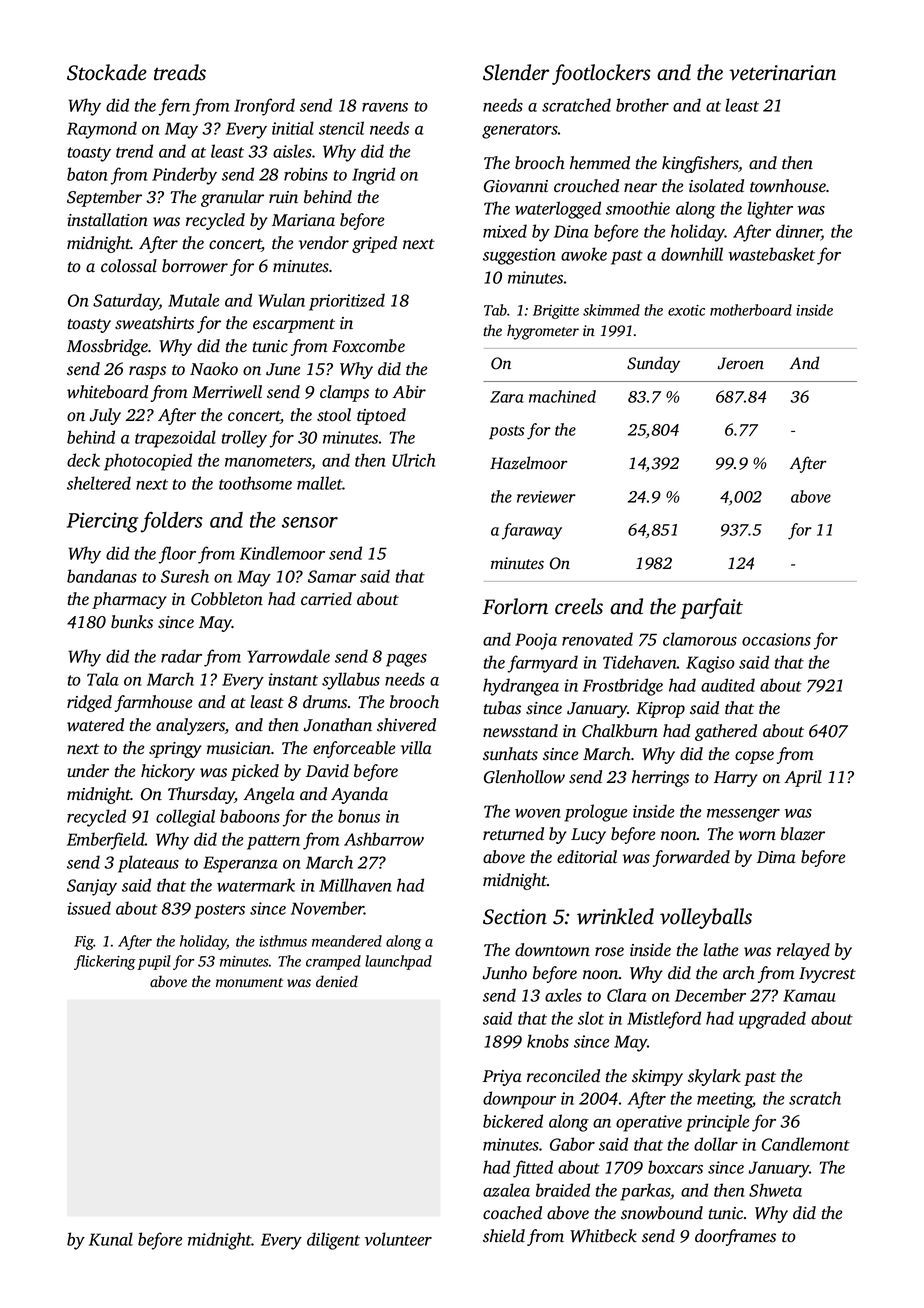 The width and height of the document is (924, 1308). What do you see at coordinates (111, 1239) in the document?
I see `Kunal` at bounding box center [111, 1239].
